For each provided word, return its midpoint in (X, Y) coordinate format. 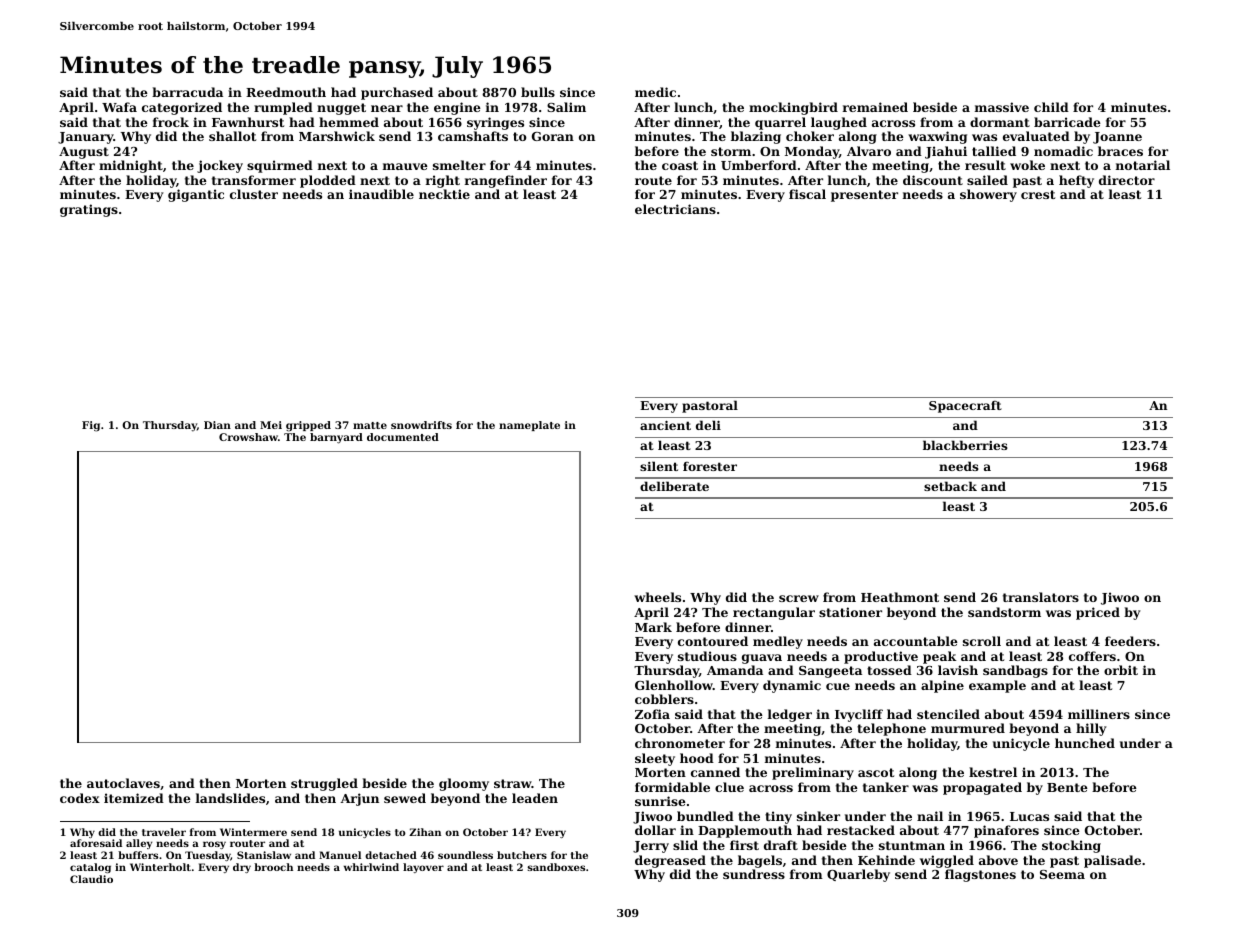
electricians (675, 209)
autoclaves (123, 783)
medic (655, 92)
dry (242, 868)
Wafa (119, 107)
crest (1038, 194)
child (1051, 107)
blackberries (965, 445)
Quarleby (858, 875)
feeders (1130, 641)
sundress (754, 874)
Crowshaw (248, 437)
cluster (254, 194)
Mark (653, 627)
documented (403, 437)
